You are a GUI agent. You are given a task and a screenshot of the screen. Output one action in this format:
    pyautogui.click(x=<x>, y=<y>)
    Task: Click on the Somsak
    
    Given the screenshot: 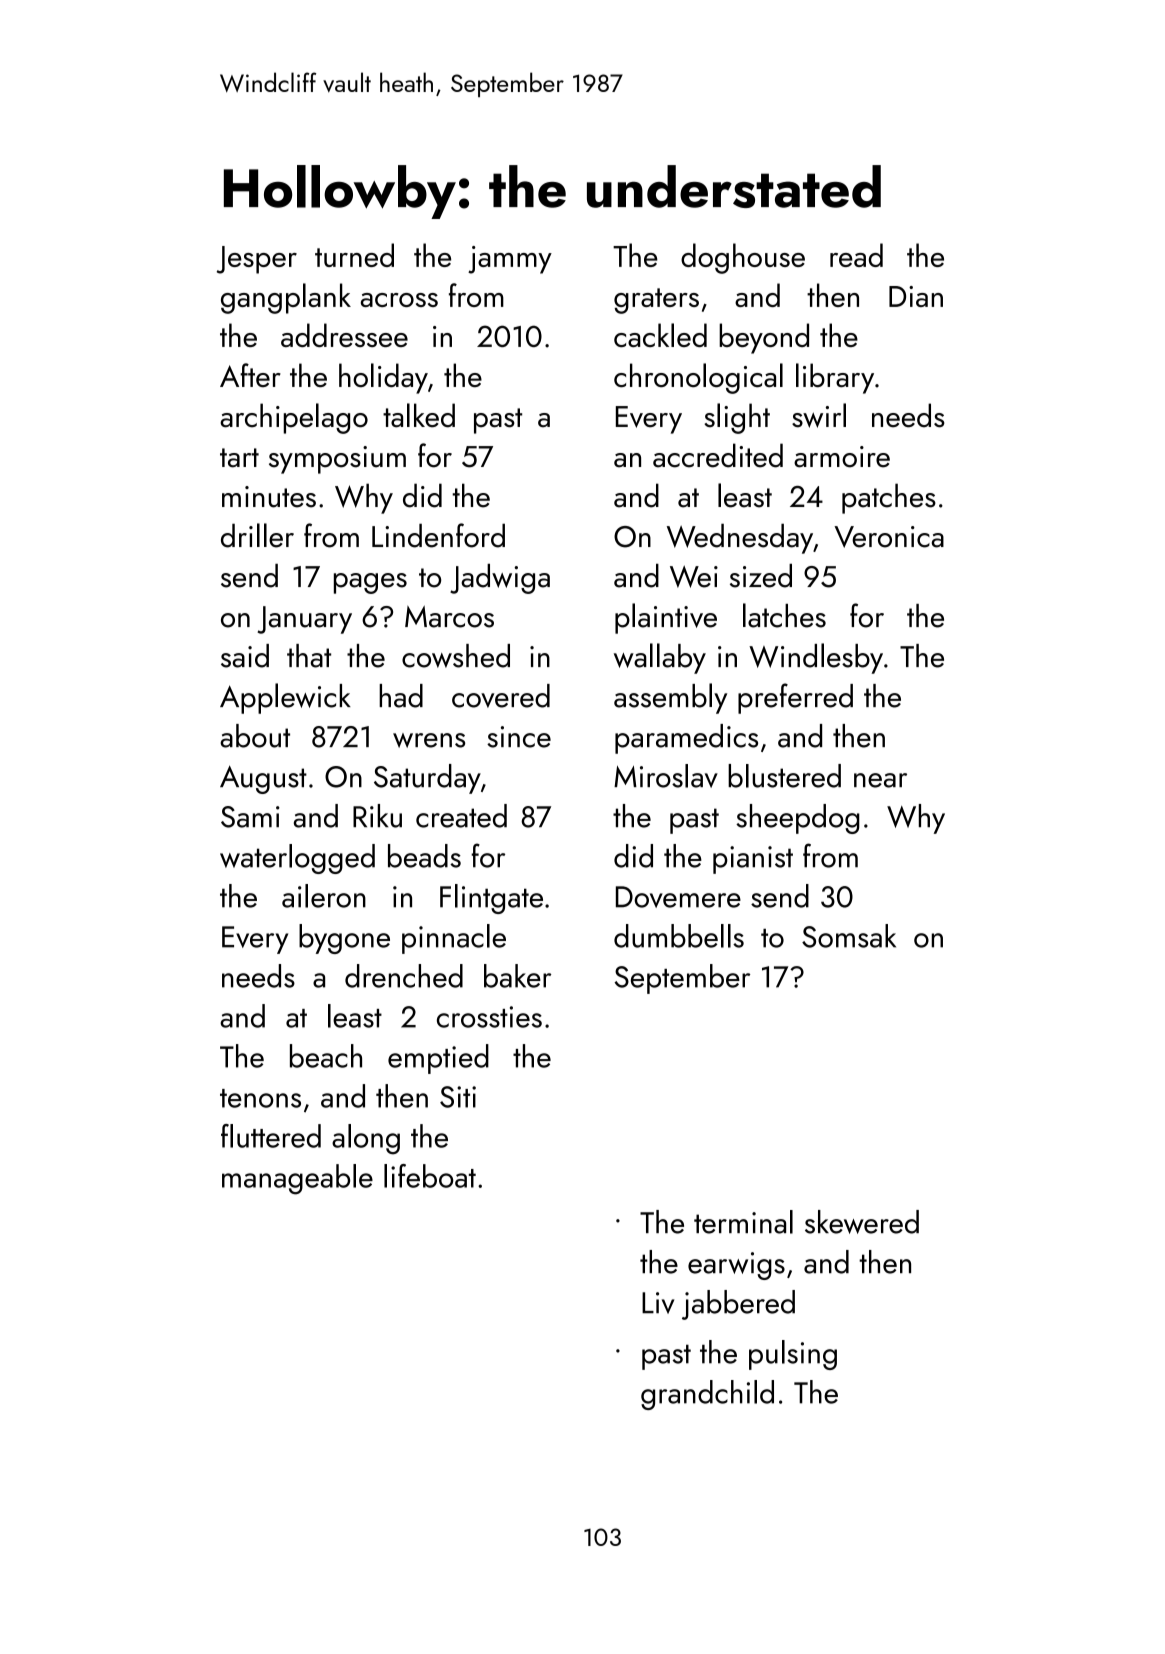 What is the action you would take?
    pyautogui.click(x=849, y=936)
